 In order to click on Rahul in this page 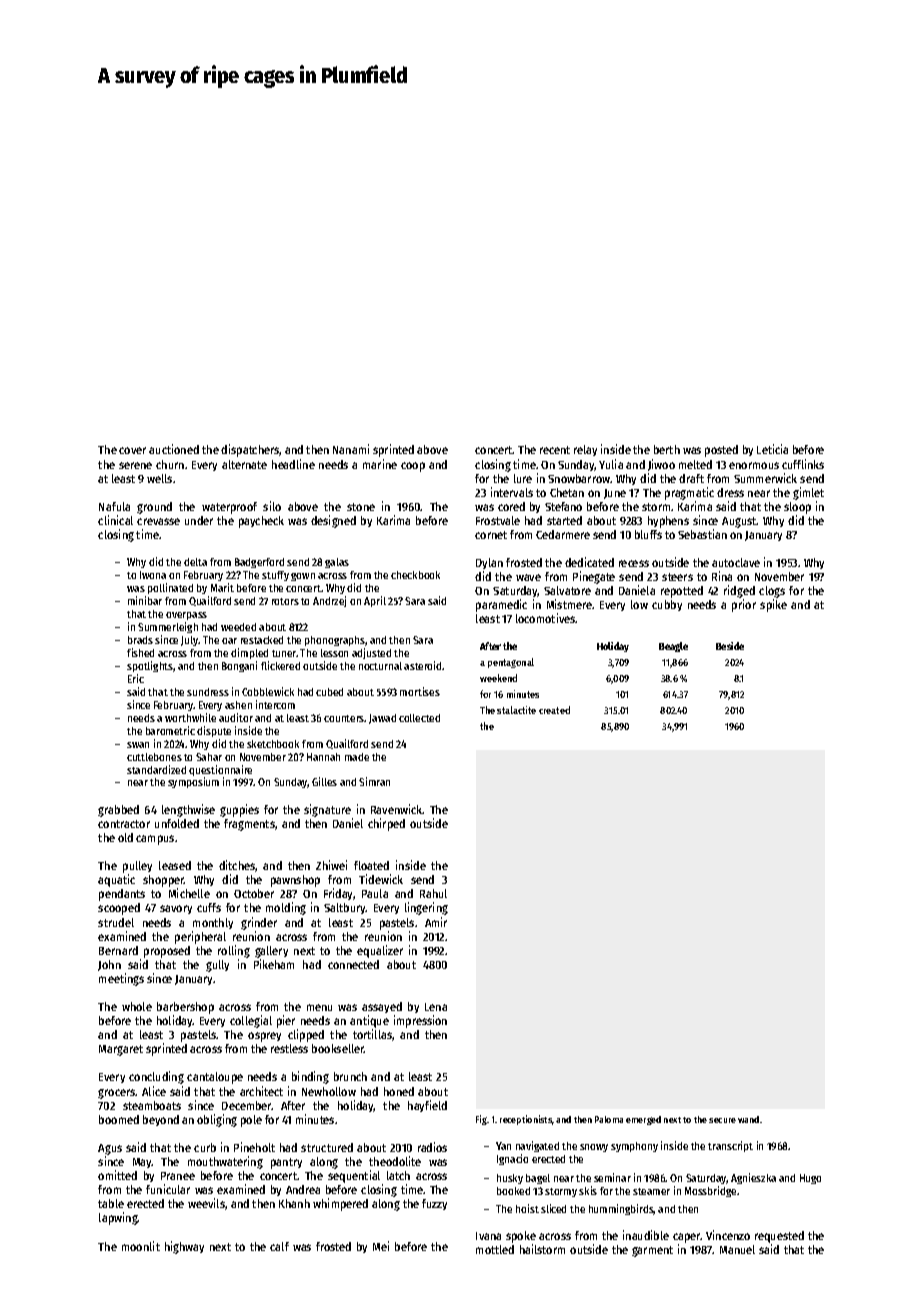, I will do `click(433, 893)`.
